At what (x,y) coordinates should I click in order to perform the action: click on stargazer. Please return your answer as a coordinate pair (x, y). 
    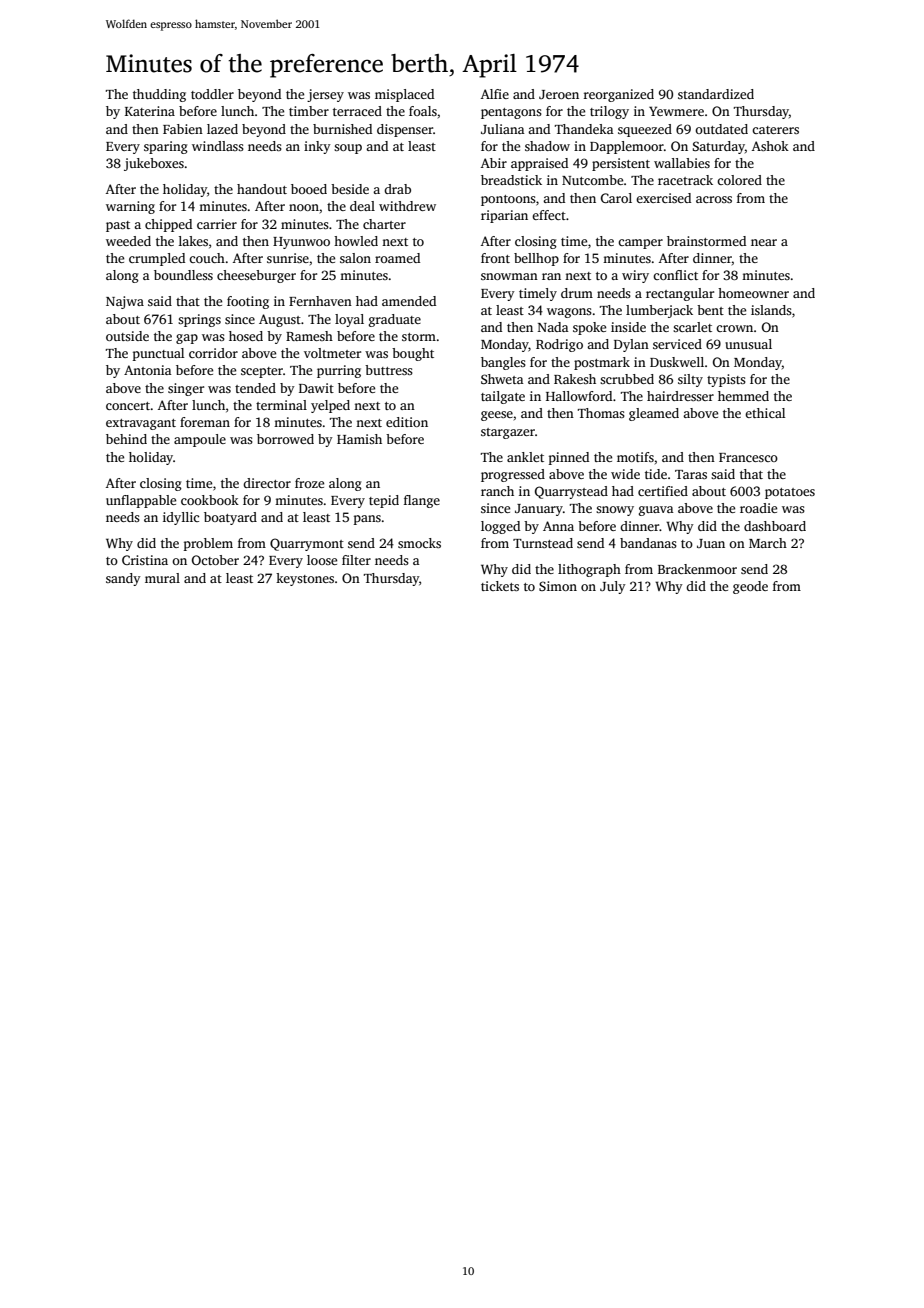
    Looking at the image, I should click on (508, 433).
